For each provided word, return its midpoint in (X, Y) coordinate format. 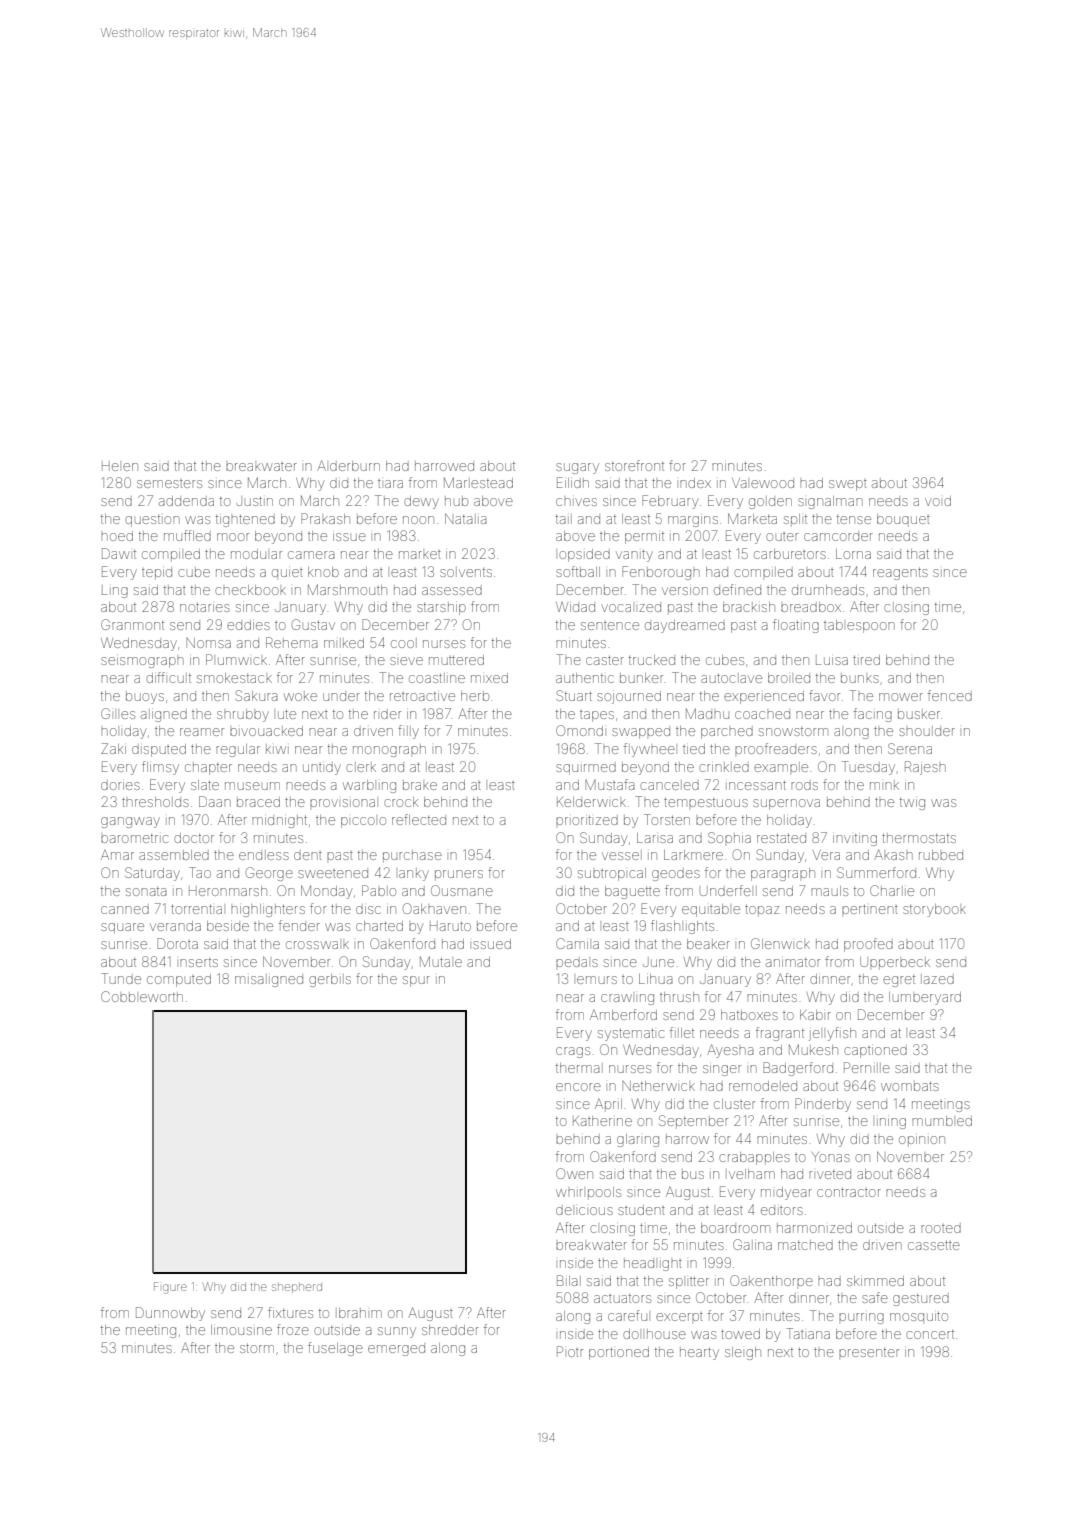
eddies (248, 625)
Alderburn (348, 465)
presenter (869, 1352)
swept (848, 485)
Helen (120, 466)
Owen (574, 1173)
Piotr (570, 1351)
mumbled (942, 1121)
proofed (868, 945)
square (122, 928)
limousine (241, 1330)
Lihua (656, 979)
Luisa (832, 660)
